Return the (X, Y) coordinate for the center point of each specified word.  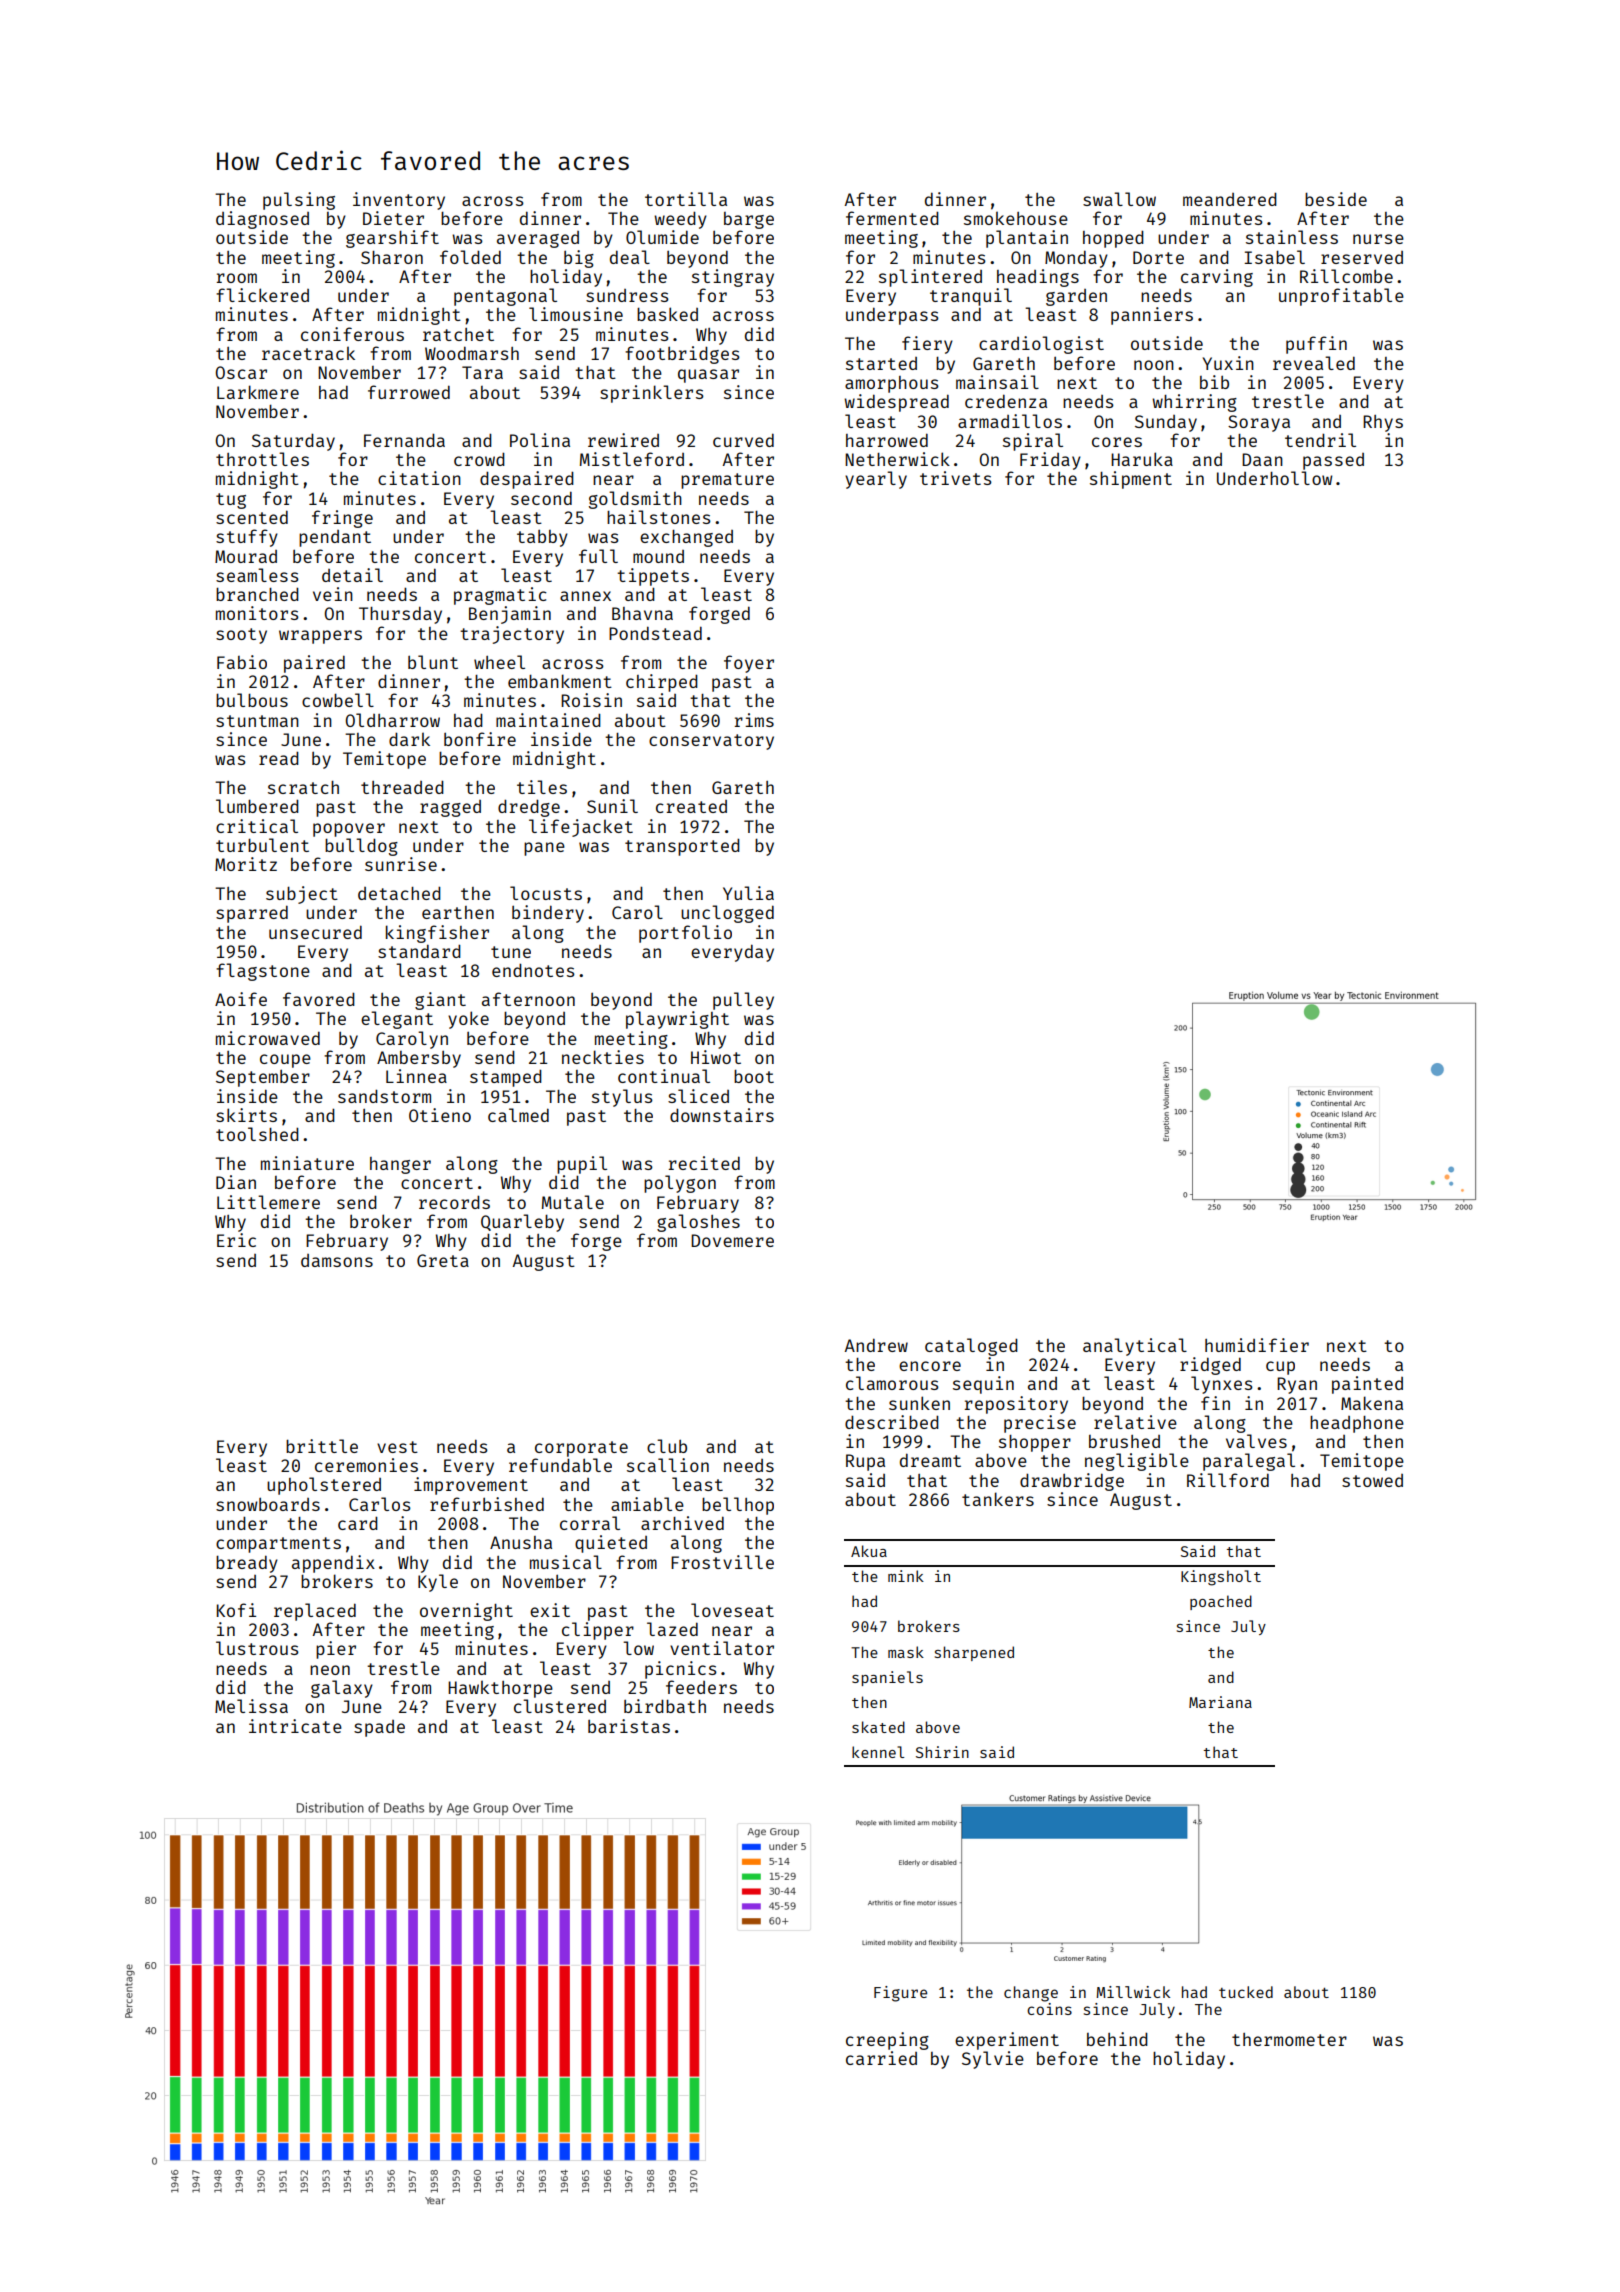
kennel (878, 1752)
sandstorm (384, 1096)
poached (1221, 1602)
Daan (1262, 459)
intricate (295, 1726)
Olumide (662, 237)
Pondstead (655, 633)
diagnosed (262, 220)
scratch (303, 787)
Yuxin (1228, 363)
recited (704, 1163)
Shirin (942, 1752)
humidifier (1257, 1345)
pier (336, 1650)
